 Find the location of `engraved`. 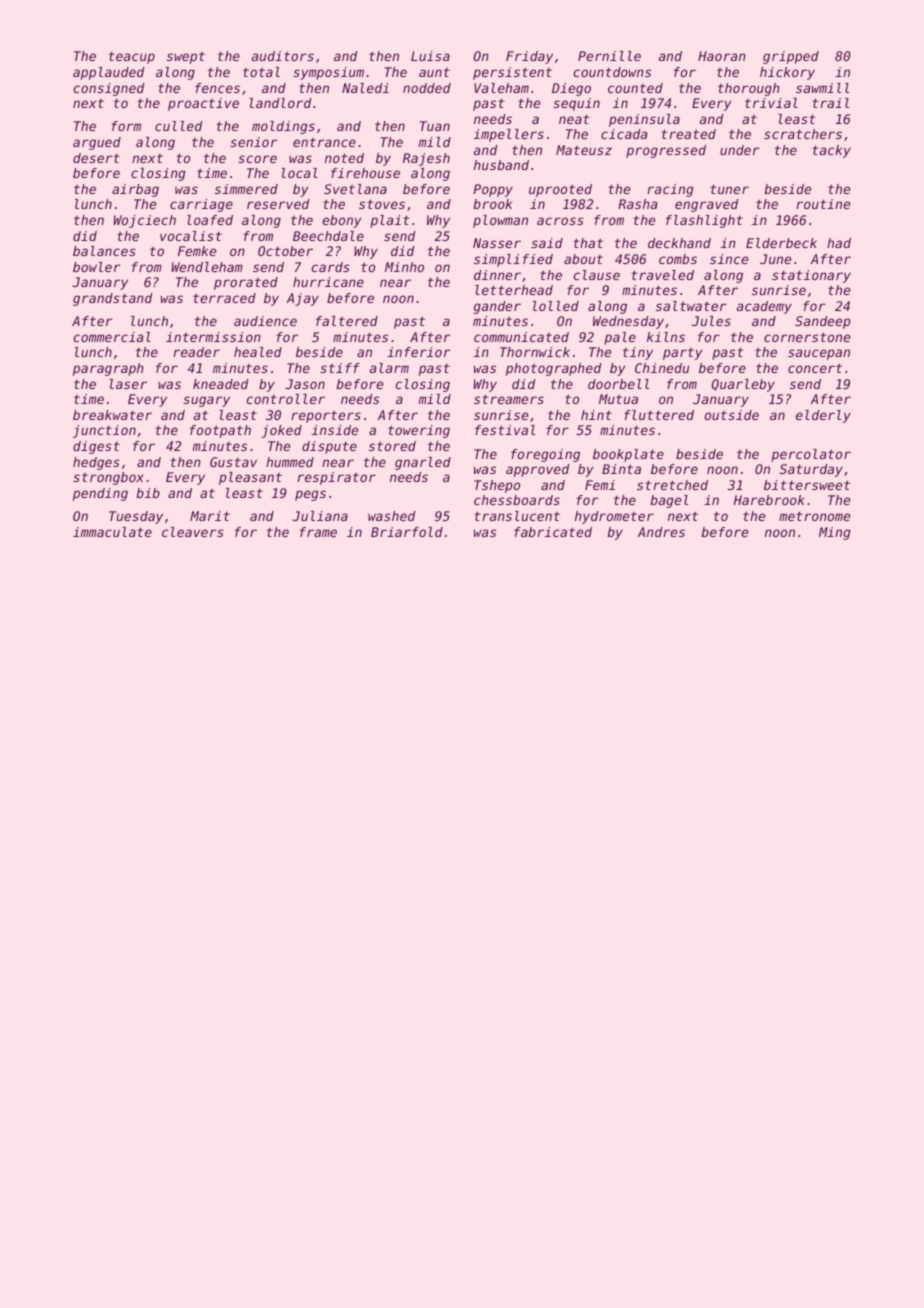

engraved is located at coordinates (706, 205).
